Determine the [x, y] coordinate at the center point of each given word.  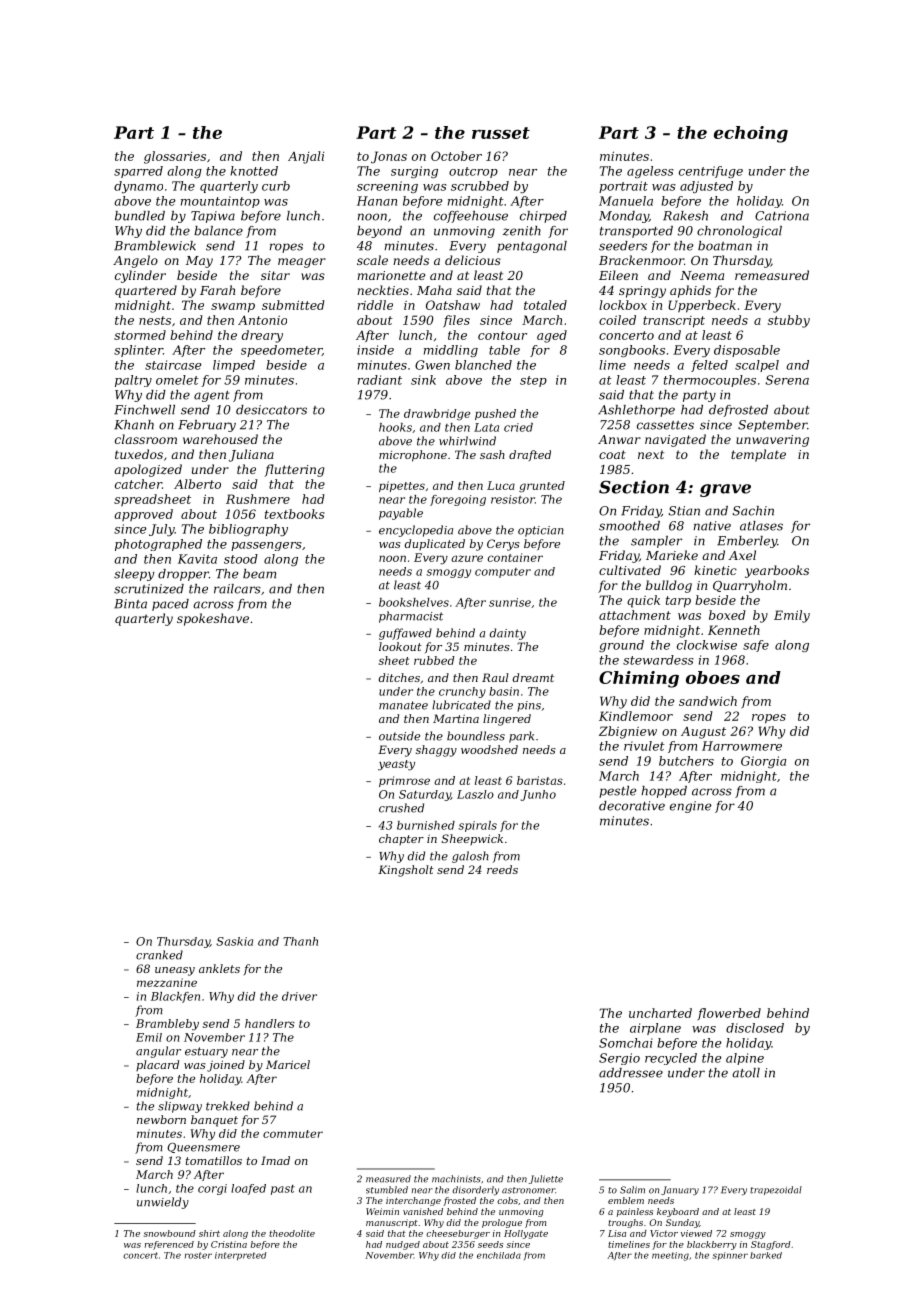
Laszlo [475, 794]
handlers [270, 1023]
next [651, 454]
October [456, 156]
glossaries [175, 157]
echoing [751, 134]
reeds [502, 869]
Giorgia [763, 762]
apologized [148, 470]
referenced [169, 1245]
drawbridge [437, 414]
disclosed [755, 1028]
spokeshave [213, 619]
